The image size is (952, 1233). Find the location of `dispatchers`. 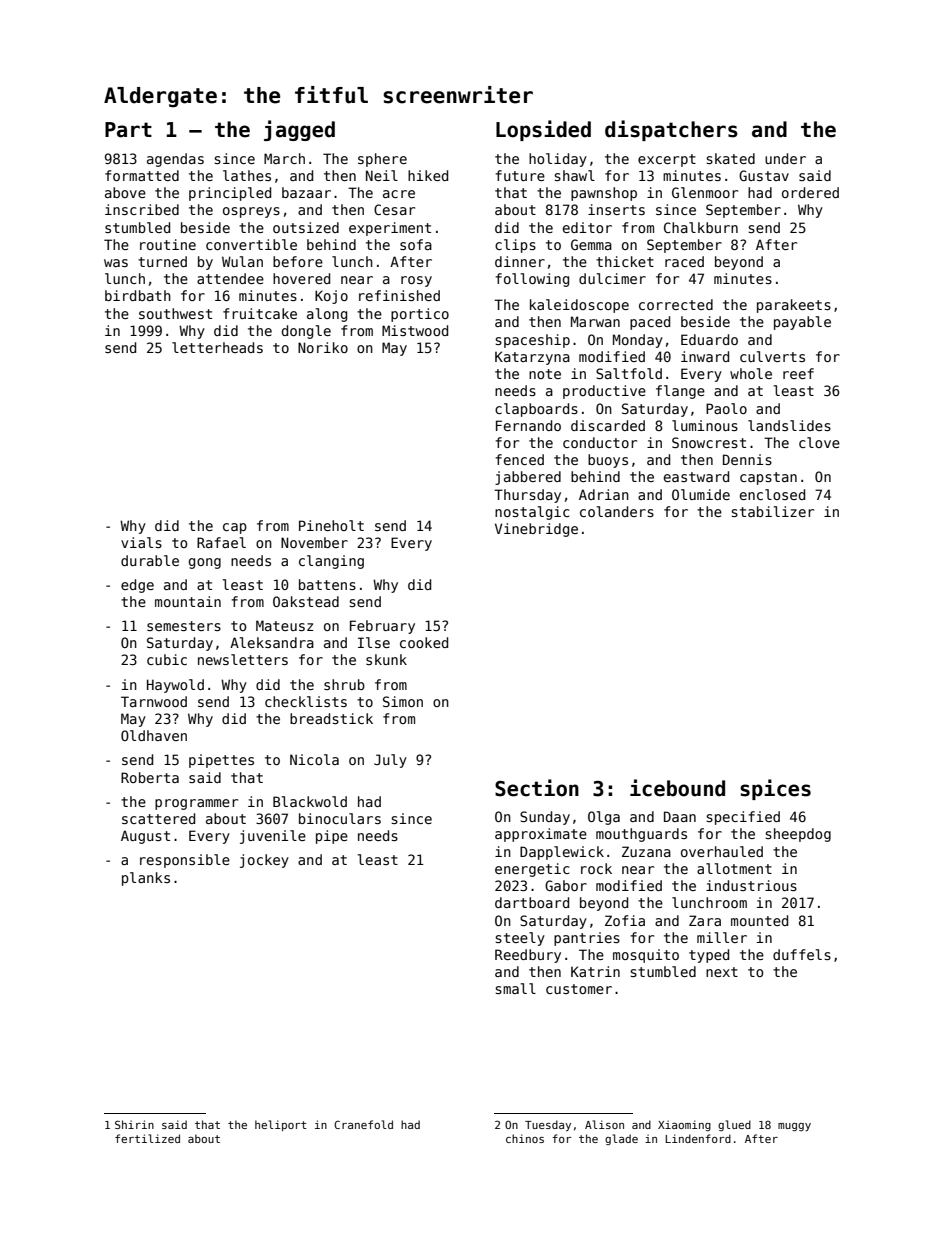

dispatchers is located at coordinates (671, 130).
